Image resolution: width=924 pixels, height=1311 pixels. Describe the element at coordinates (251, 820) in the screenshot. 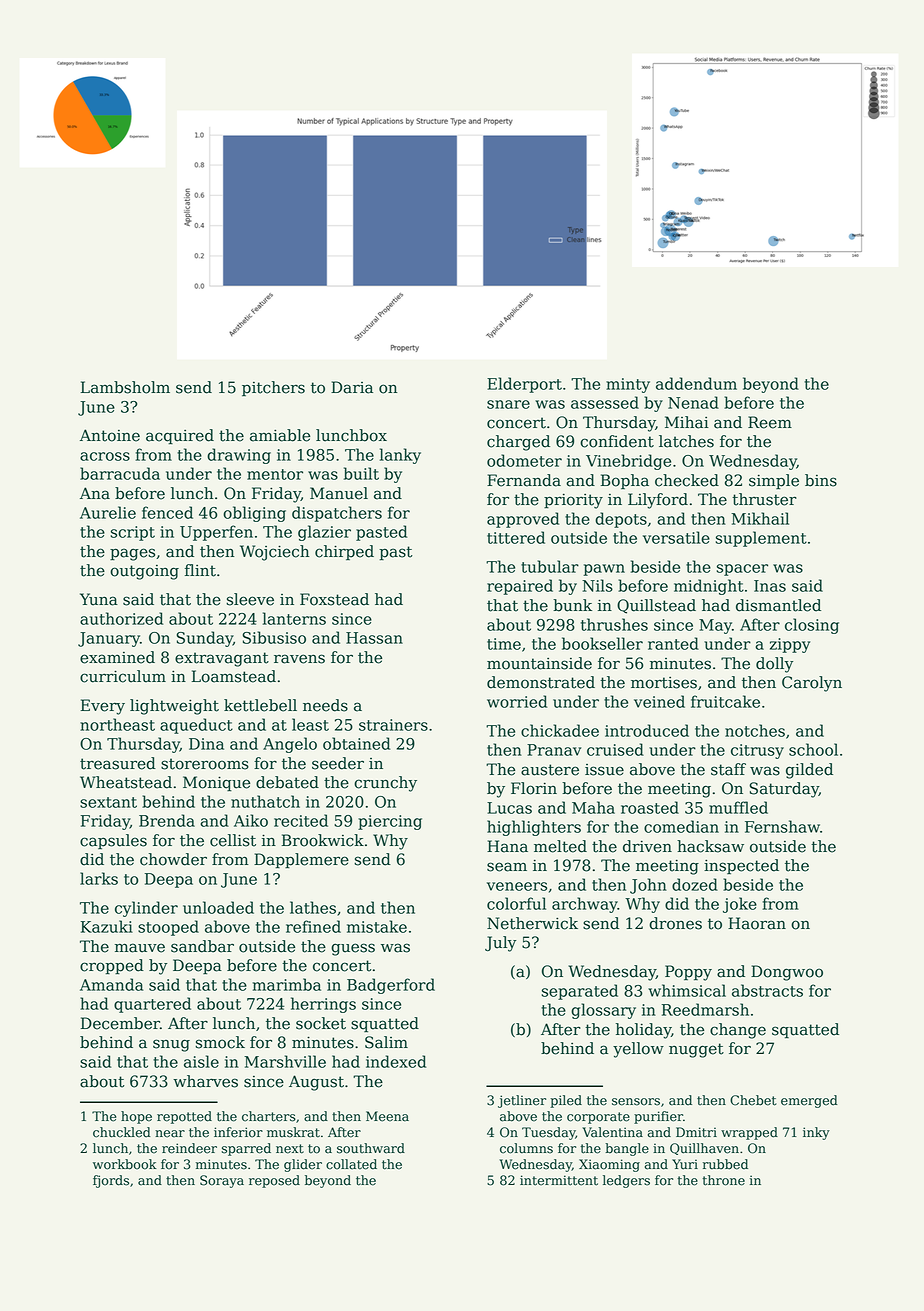

I see `Aiko` at that location.
